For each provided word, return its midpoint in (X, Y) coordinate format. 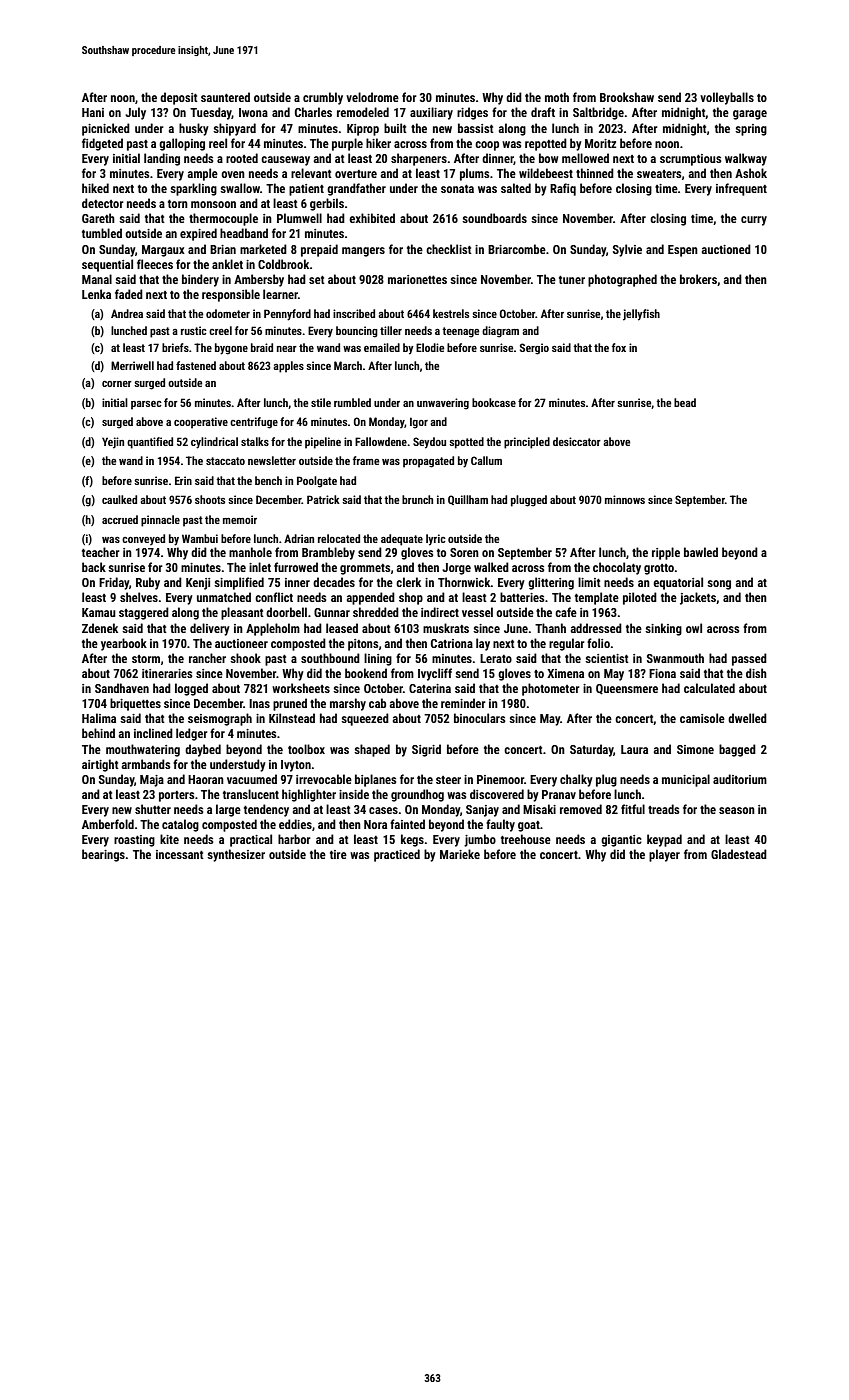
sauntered (225, 97)
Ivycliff (435, 674)
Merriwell (132, 365)
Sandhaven (122, 688)
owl (694, 628)
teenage (460, 332)
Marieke (460, 854)
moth (557, 97)
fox (619, 347)
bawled (701, 552)
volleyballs (727, 98)
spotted (466, 443)
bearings (103, 855)
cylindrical (214, 443)
